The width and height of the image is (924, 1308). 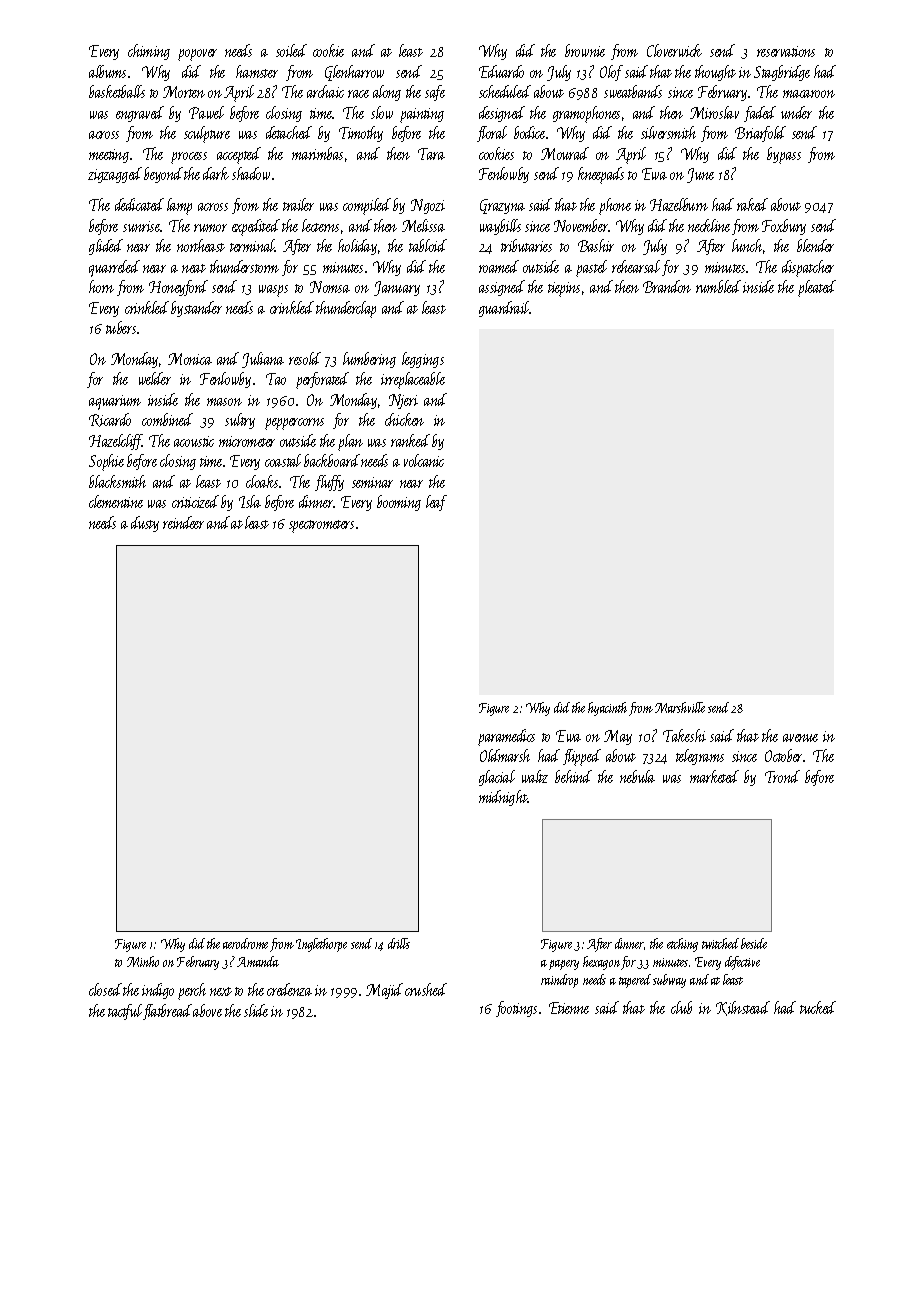 I want to click on Takeshi, so click(x=684, y=735).
